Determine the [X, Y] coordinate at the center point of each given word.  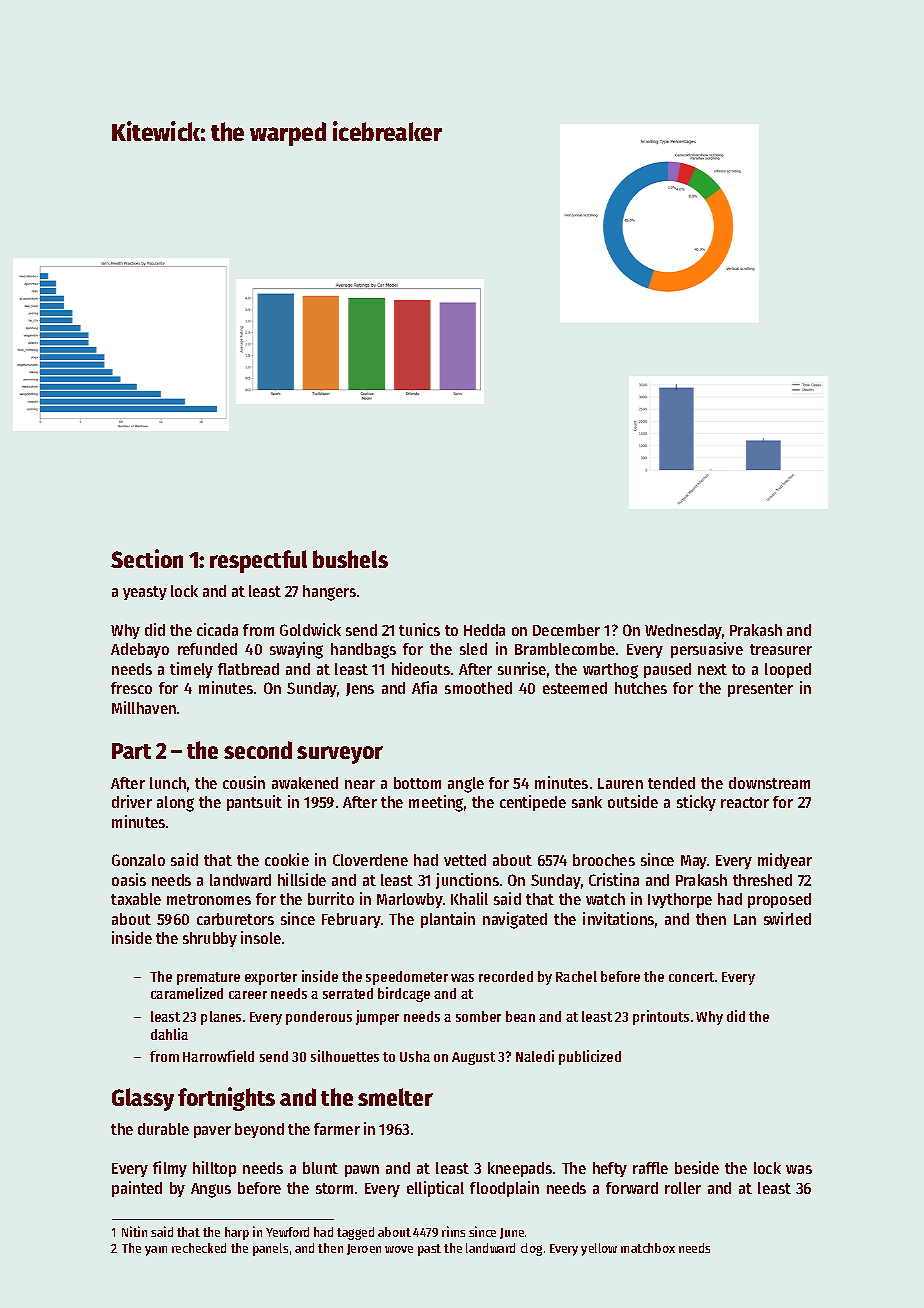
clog [531, 1249]
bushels [350, 559]
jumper [377, 1017]
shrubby [210, 939]
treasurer [781, 649]
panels [270, 1249]
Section [147, 558]
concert [691, 977]
